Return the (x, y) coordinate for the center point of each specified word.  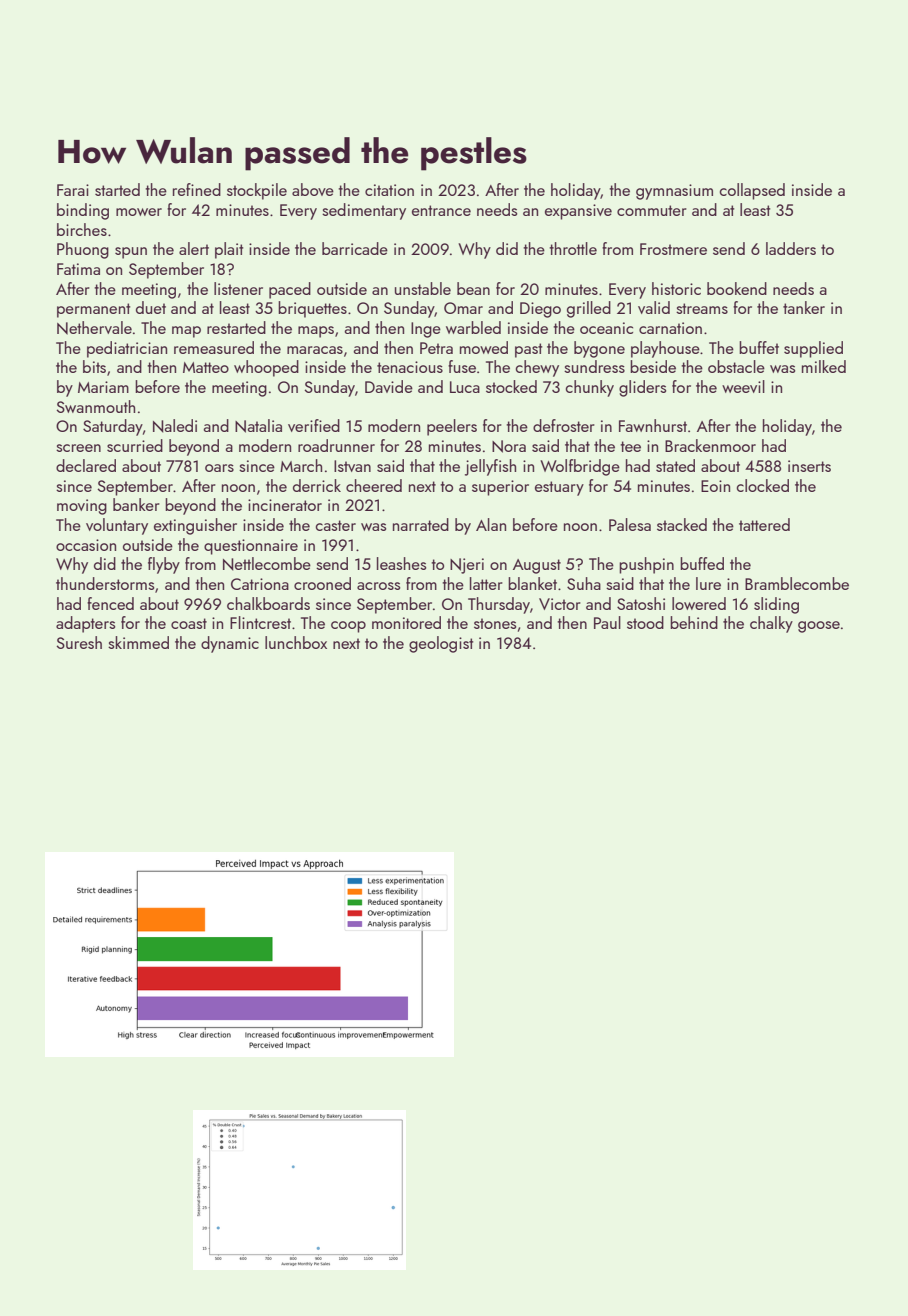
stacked (682, 524)
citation (389, 190)
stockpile (257, 191)
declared (86, 465)
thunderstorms (105, 583)
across (378, 586)
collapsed (752, 191)
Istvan (352, 466)
